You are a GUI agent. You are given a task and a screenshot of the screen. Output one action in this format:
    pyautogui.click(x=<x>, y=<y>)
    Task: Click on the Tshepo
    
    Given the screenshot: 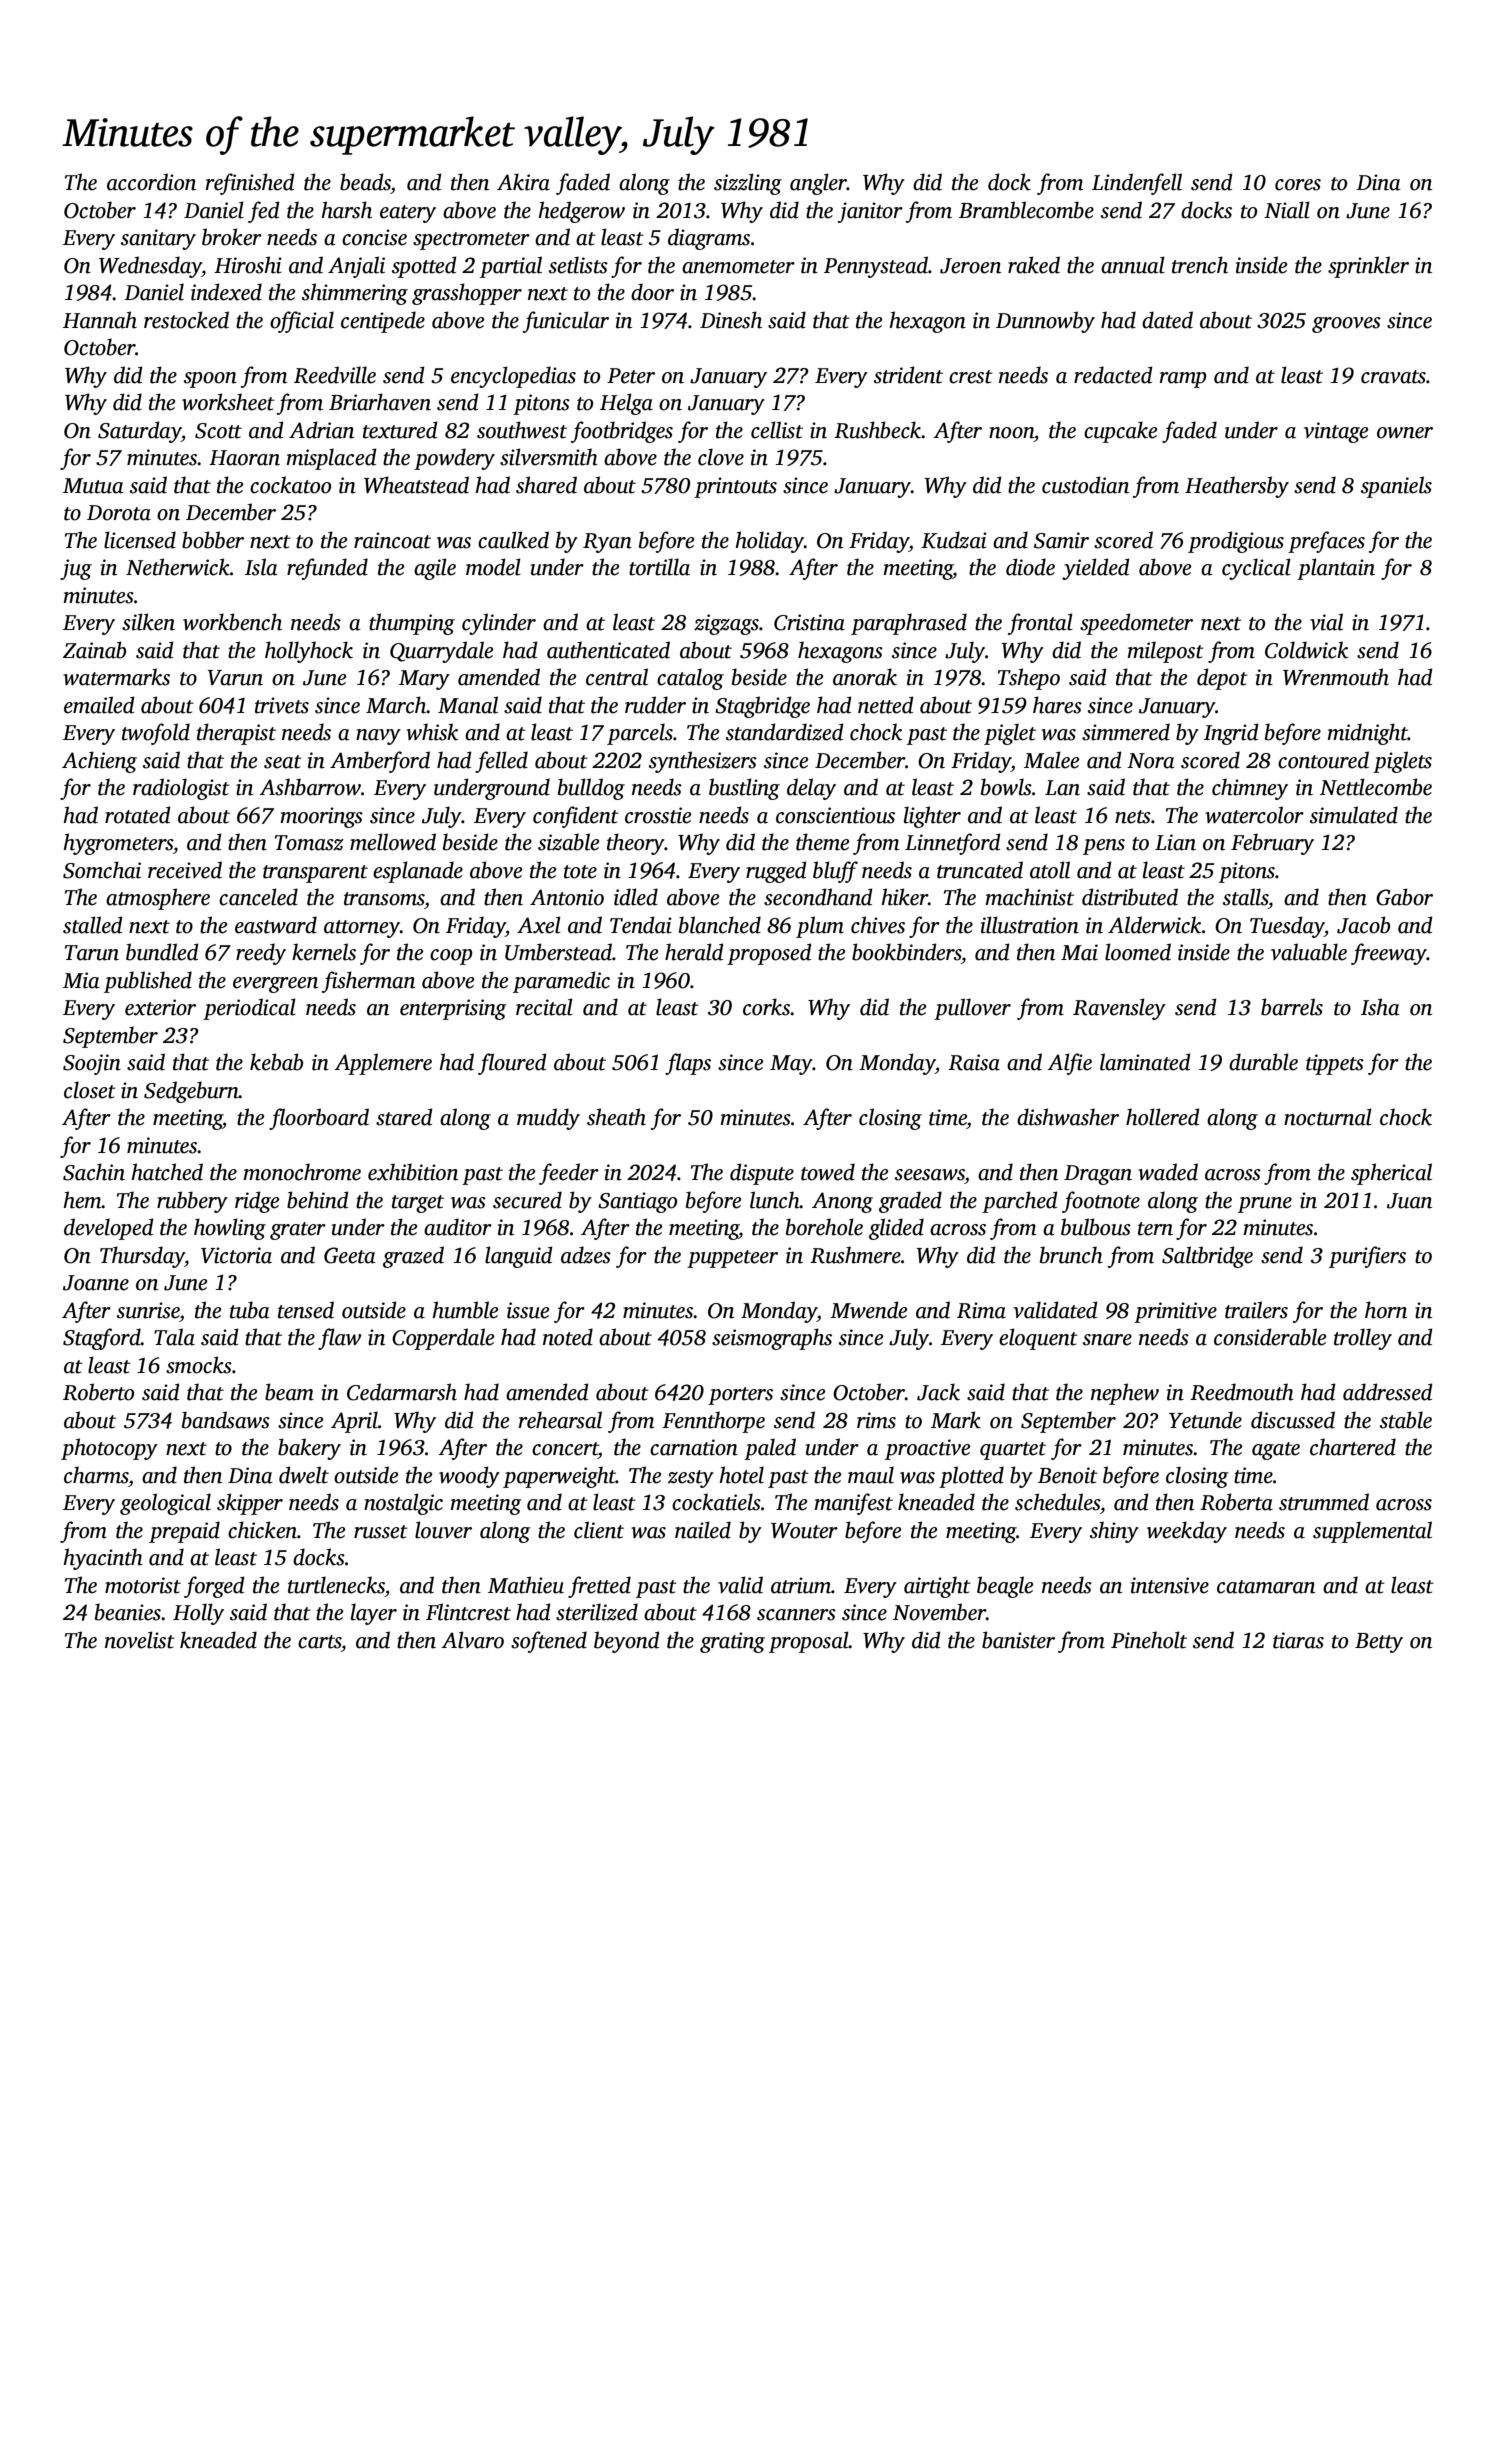 What is the action you would take?
    pyautogui.click(x=1029, y=679)
